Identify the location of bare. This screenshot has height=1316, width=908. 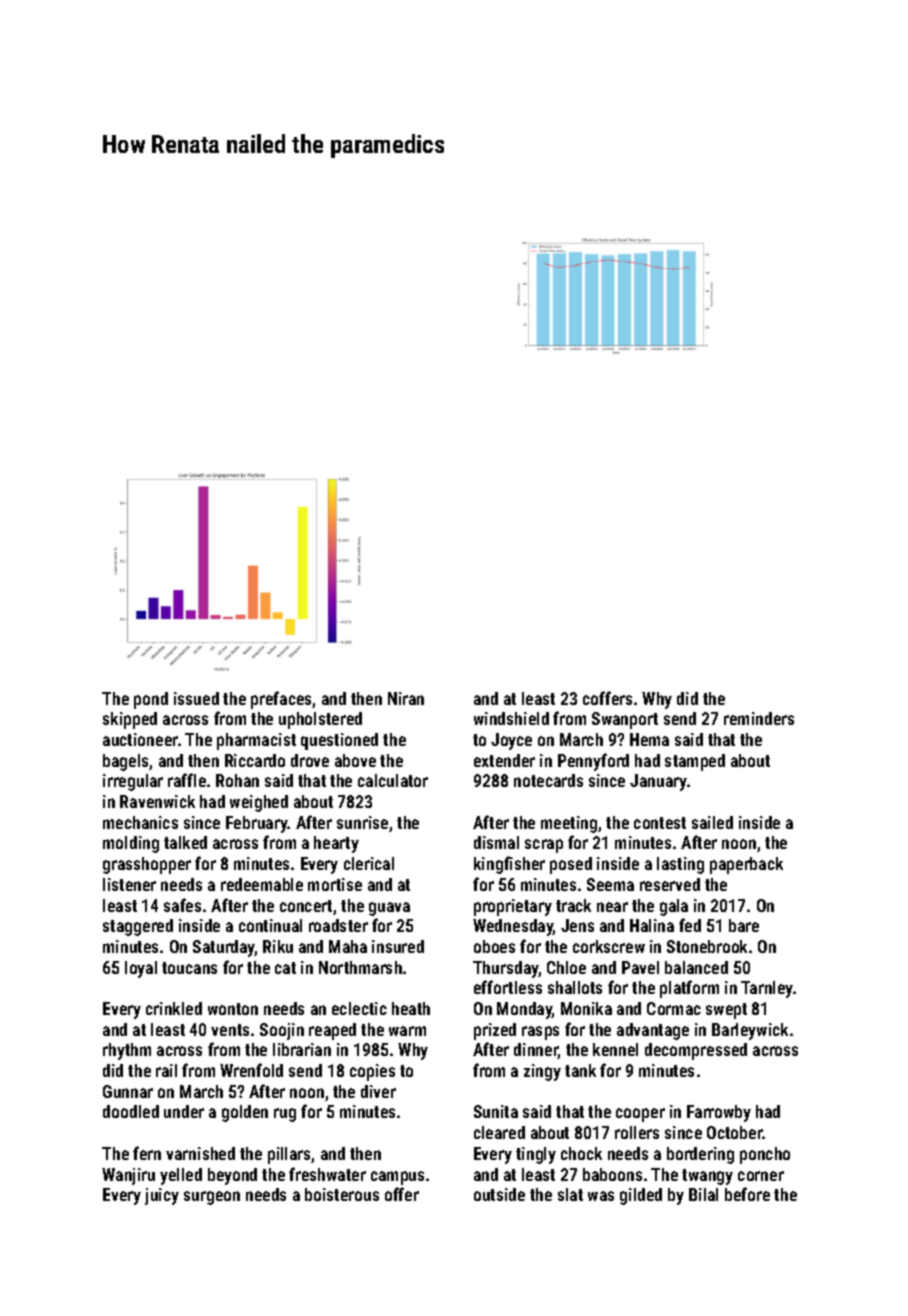
(744, 925).
